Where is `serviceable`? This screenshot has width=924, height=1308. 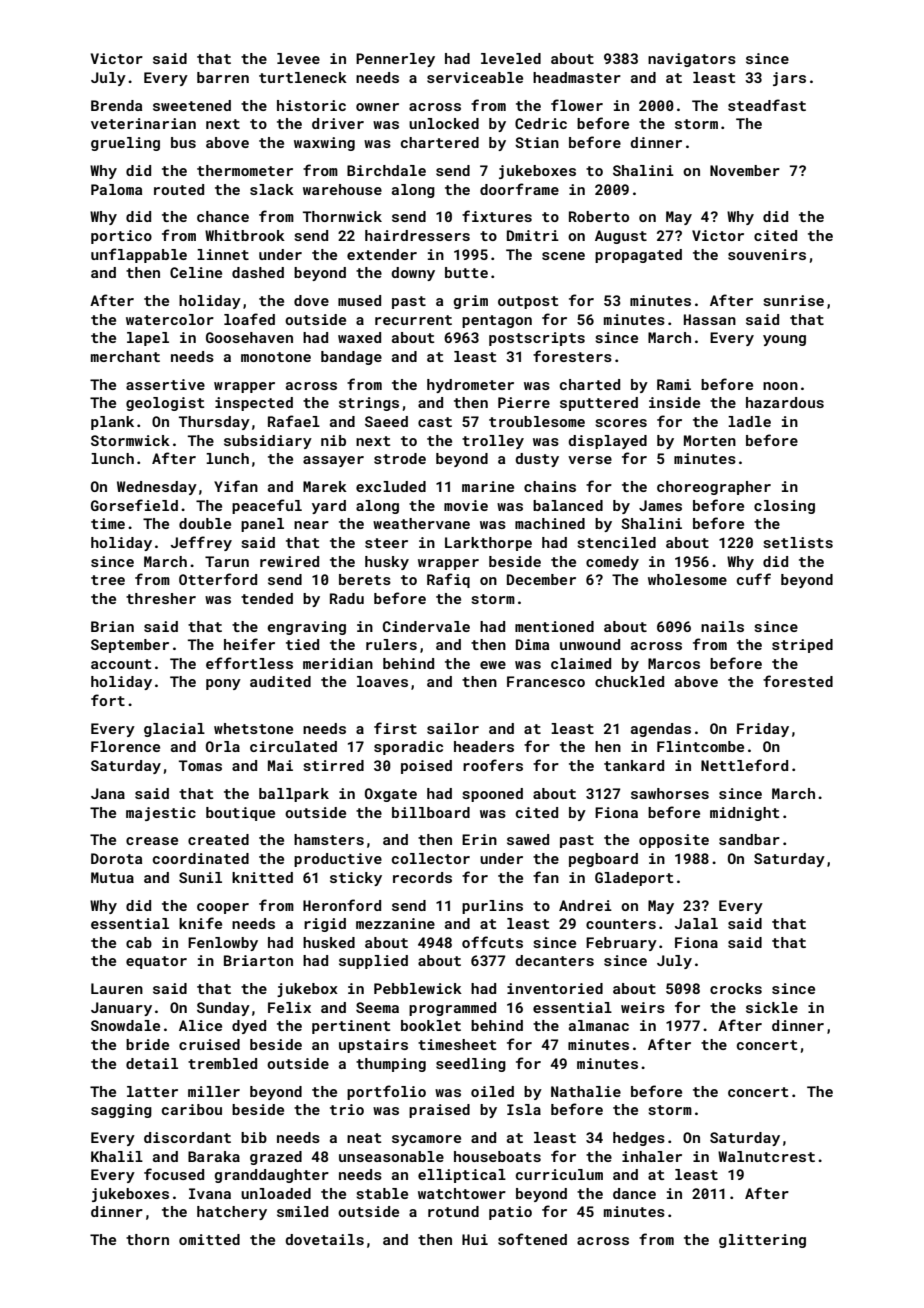
serviceable is located at coordinates (475, 77).
